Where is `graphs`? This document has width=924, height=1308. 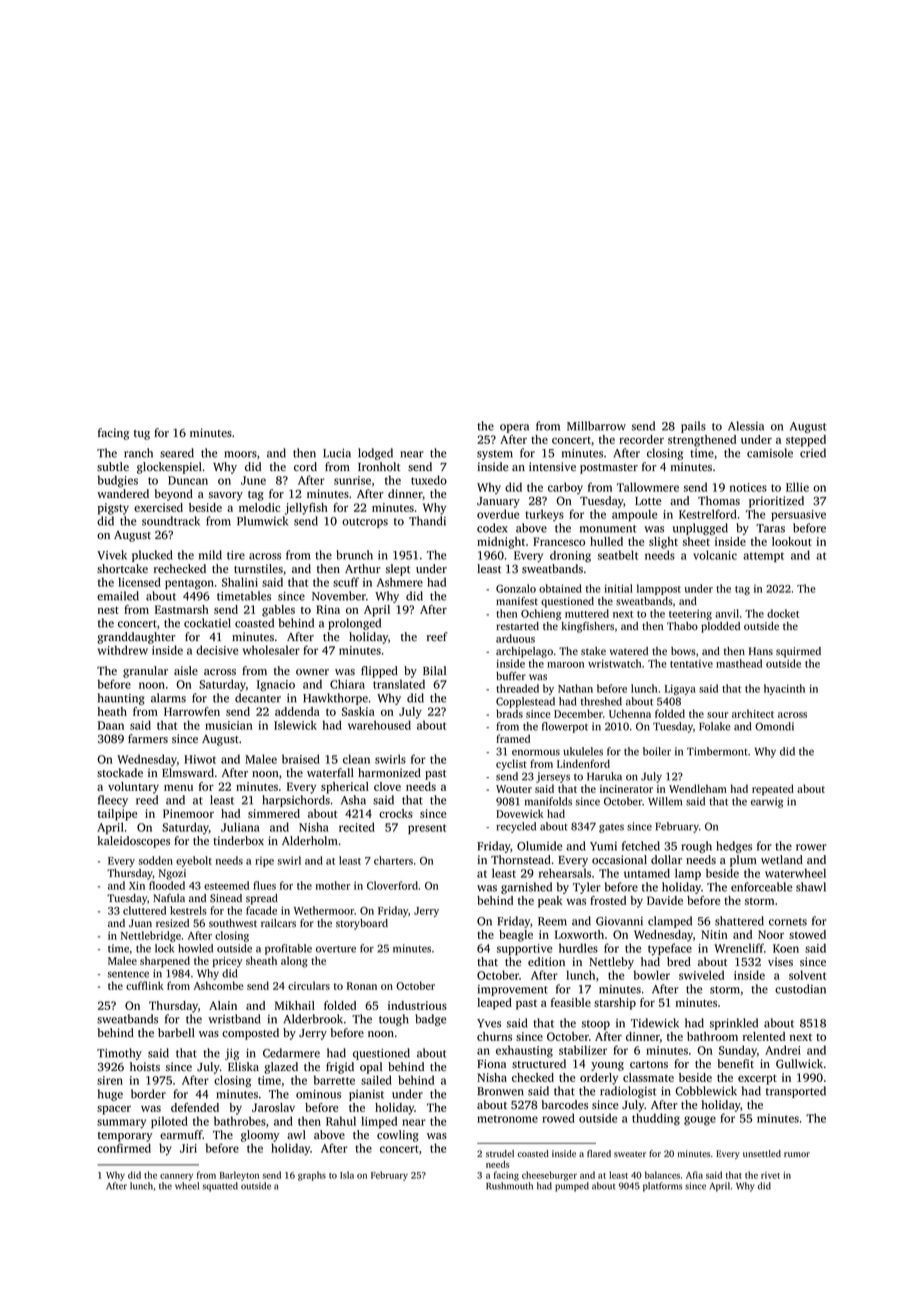
graphs is located at coordinates (312, 1176).
